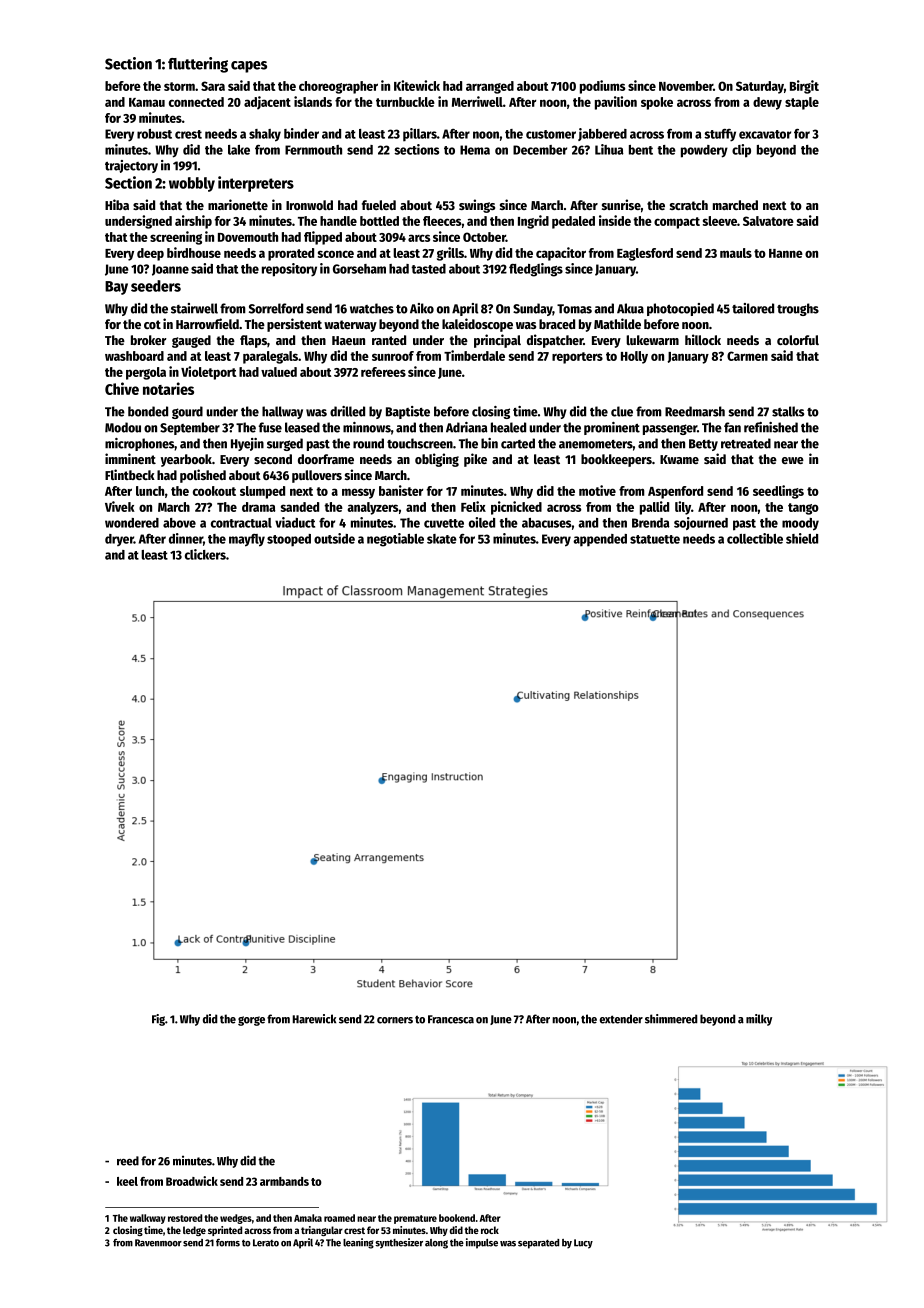  Describe the element at coordinates (671, 1019) in the page. I see `shimmered` at that location.
